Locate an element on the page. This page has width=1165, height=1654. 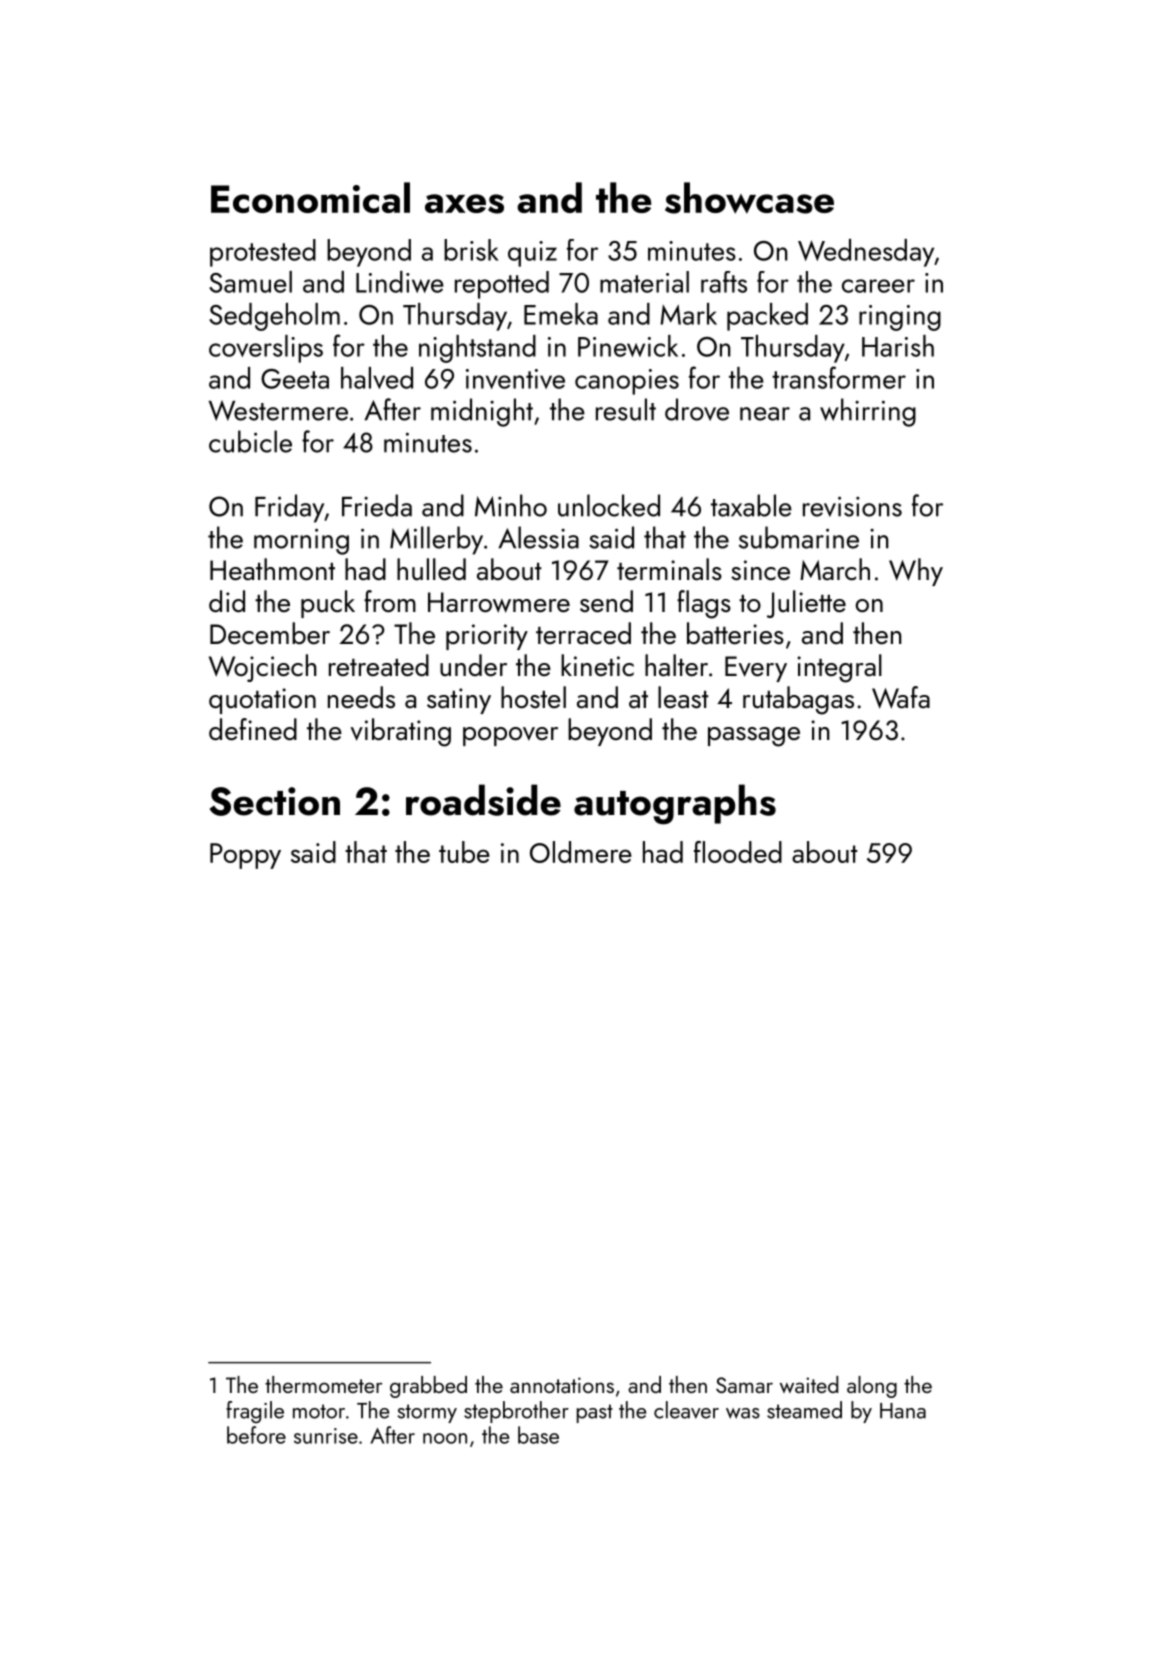
cleaver is located at coordinates (686, 1410).
